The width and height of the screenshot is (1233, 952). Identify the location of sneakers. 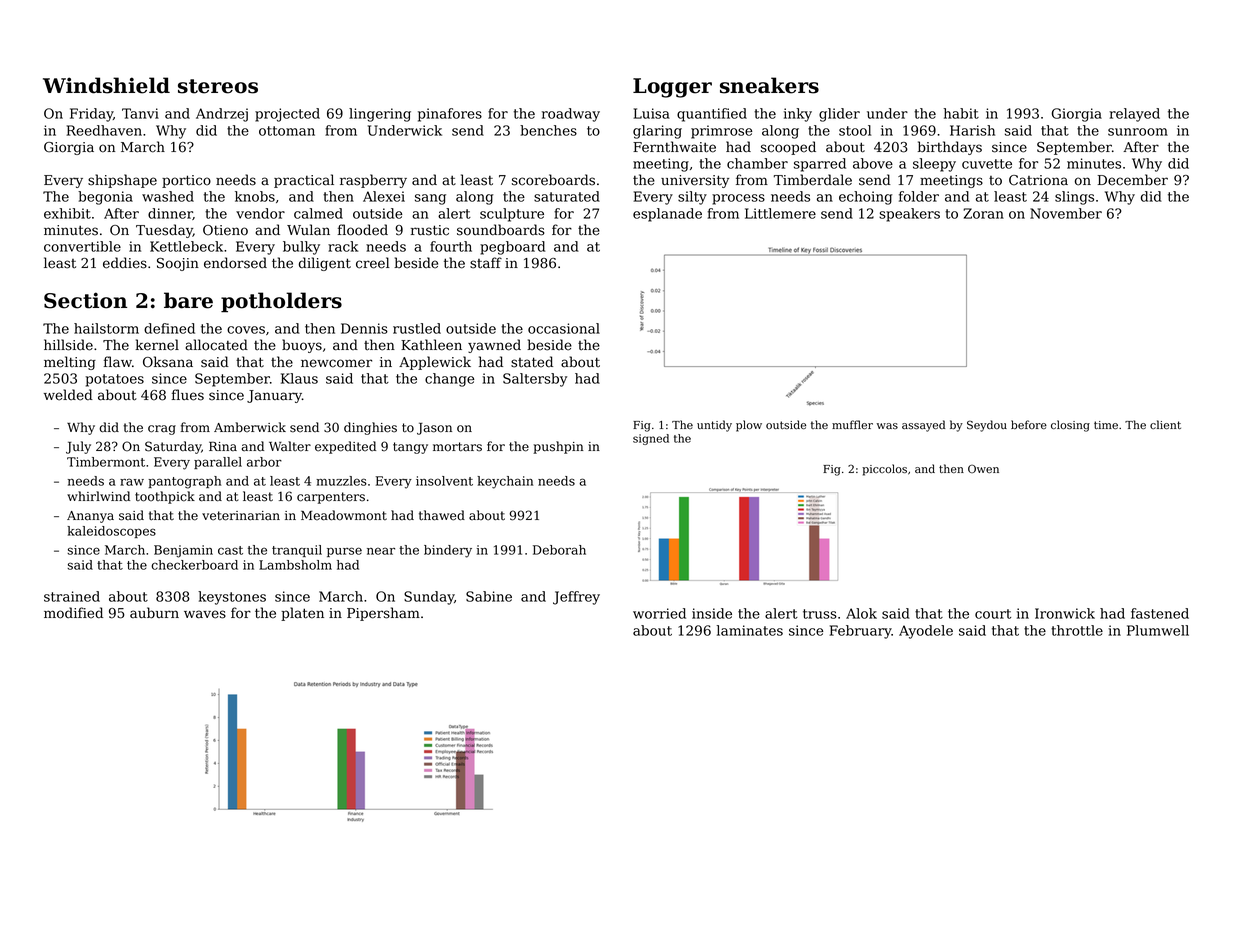
(769, 85).
